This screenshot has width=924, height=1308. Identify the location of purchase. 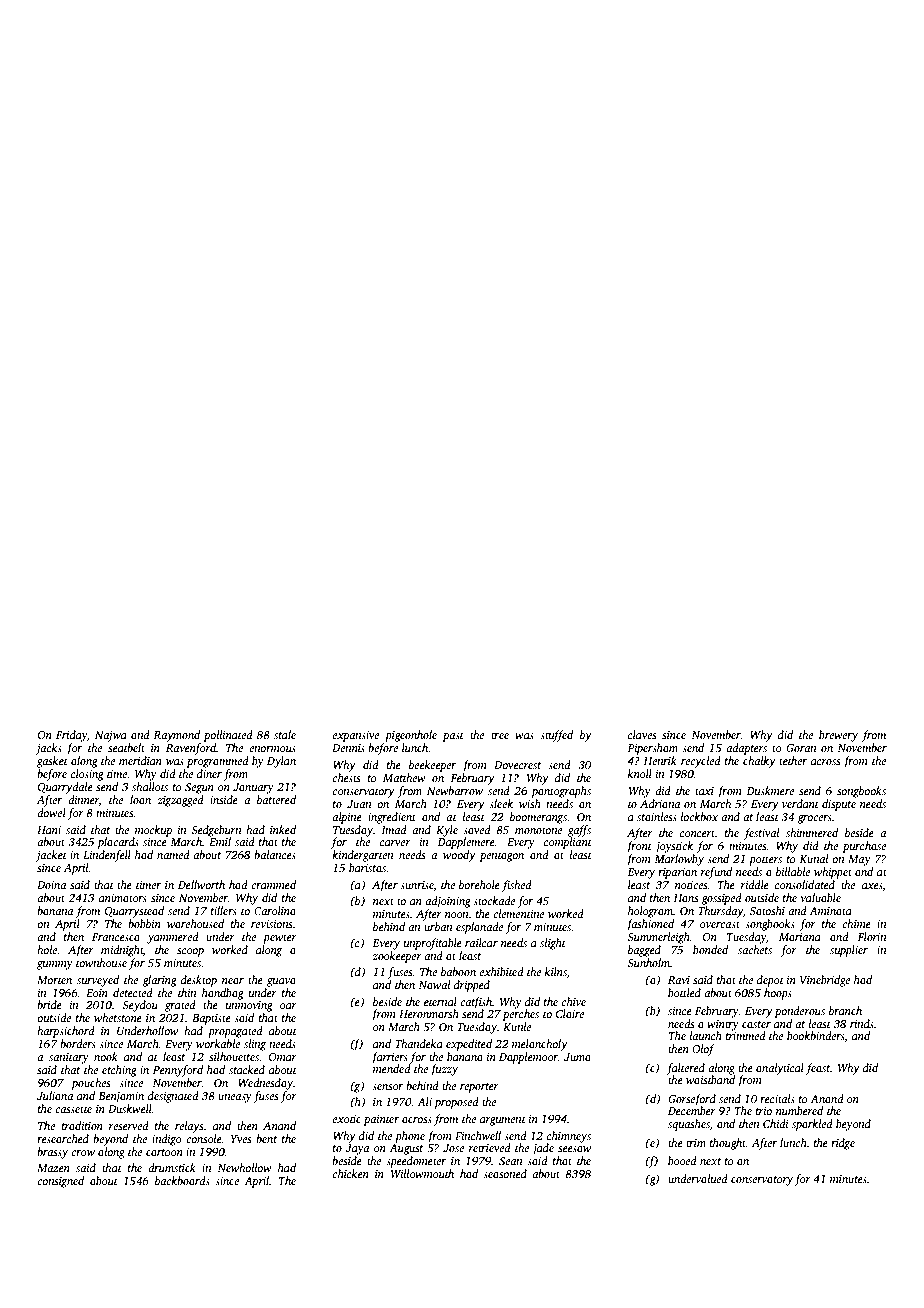
(864, 847).
